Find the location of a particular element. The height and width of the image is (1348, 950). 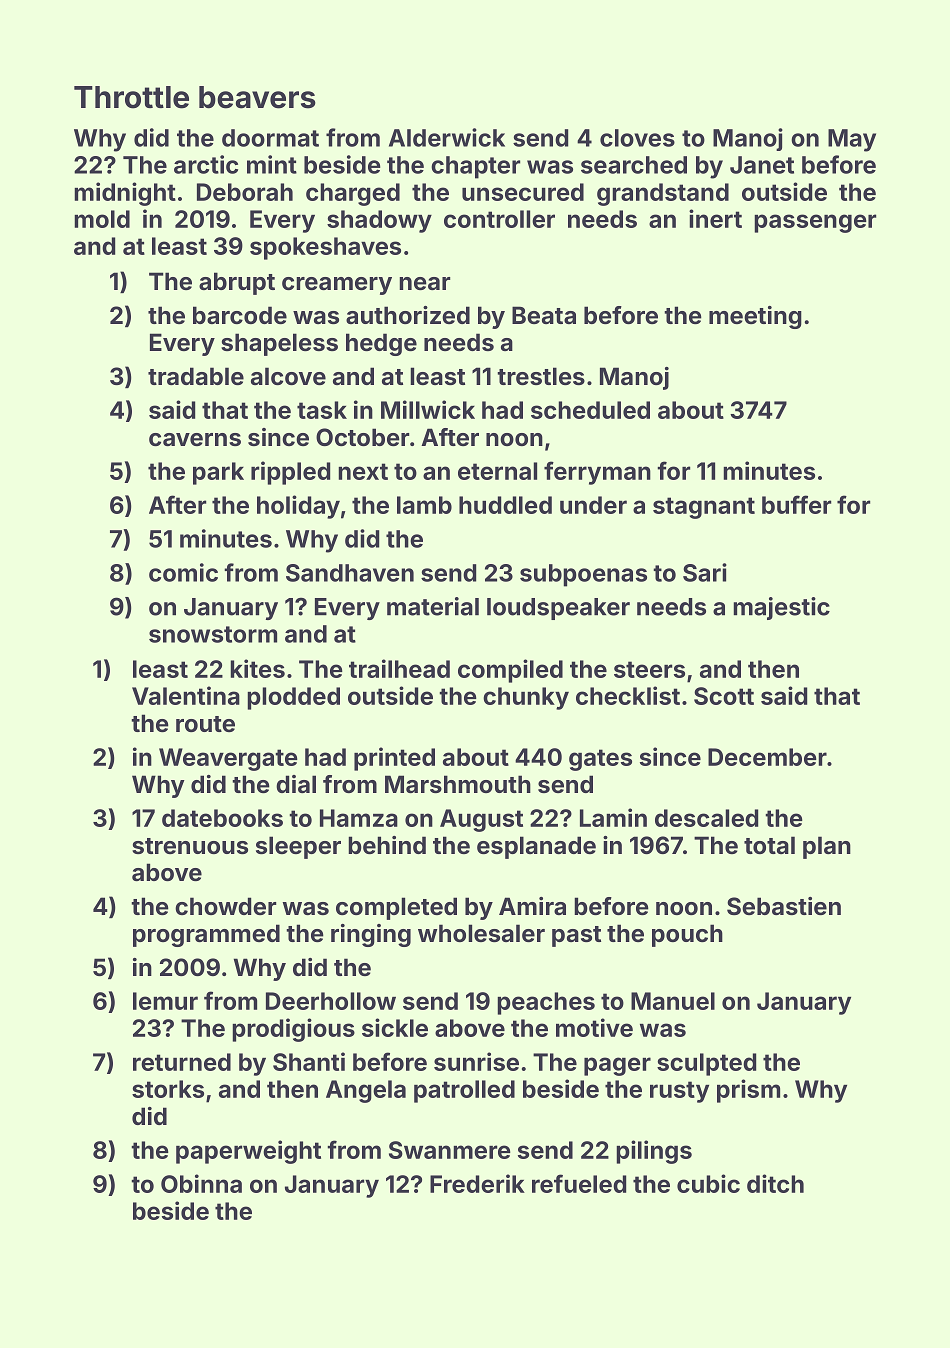

trailhead is located at coordinates (399, 668).
